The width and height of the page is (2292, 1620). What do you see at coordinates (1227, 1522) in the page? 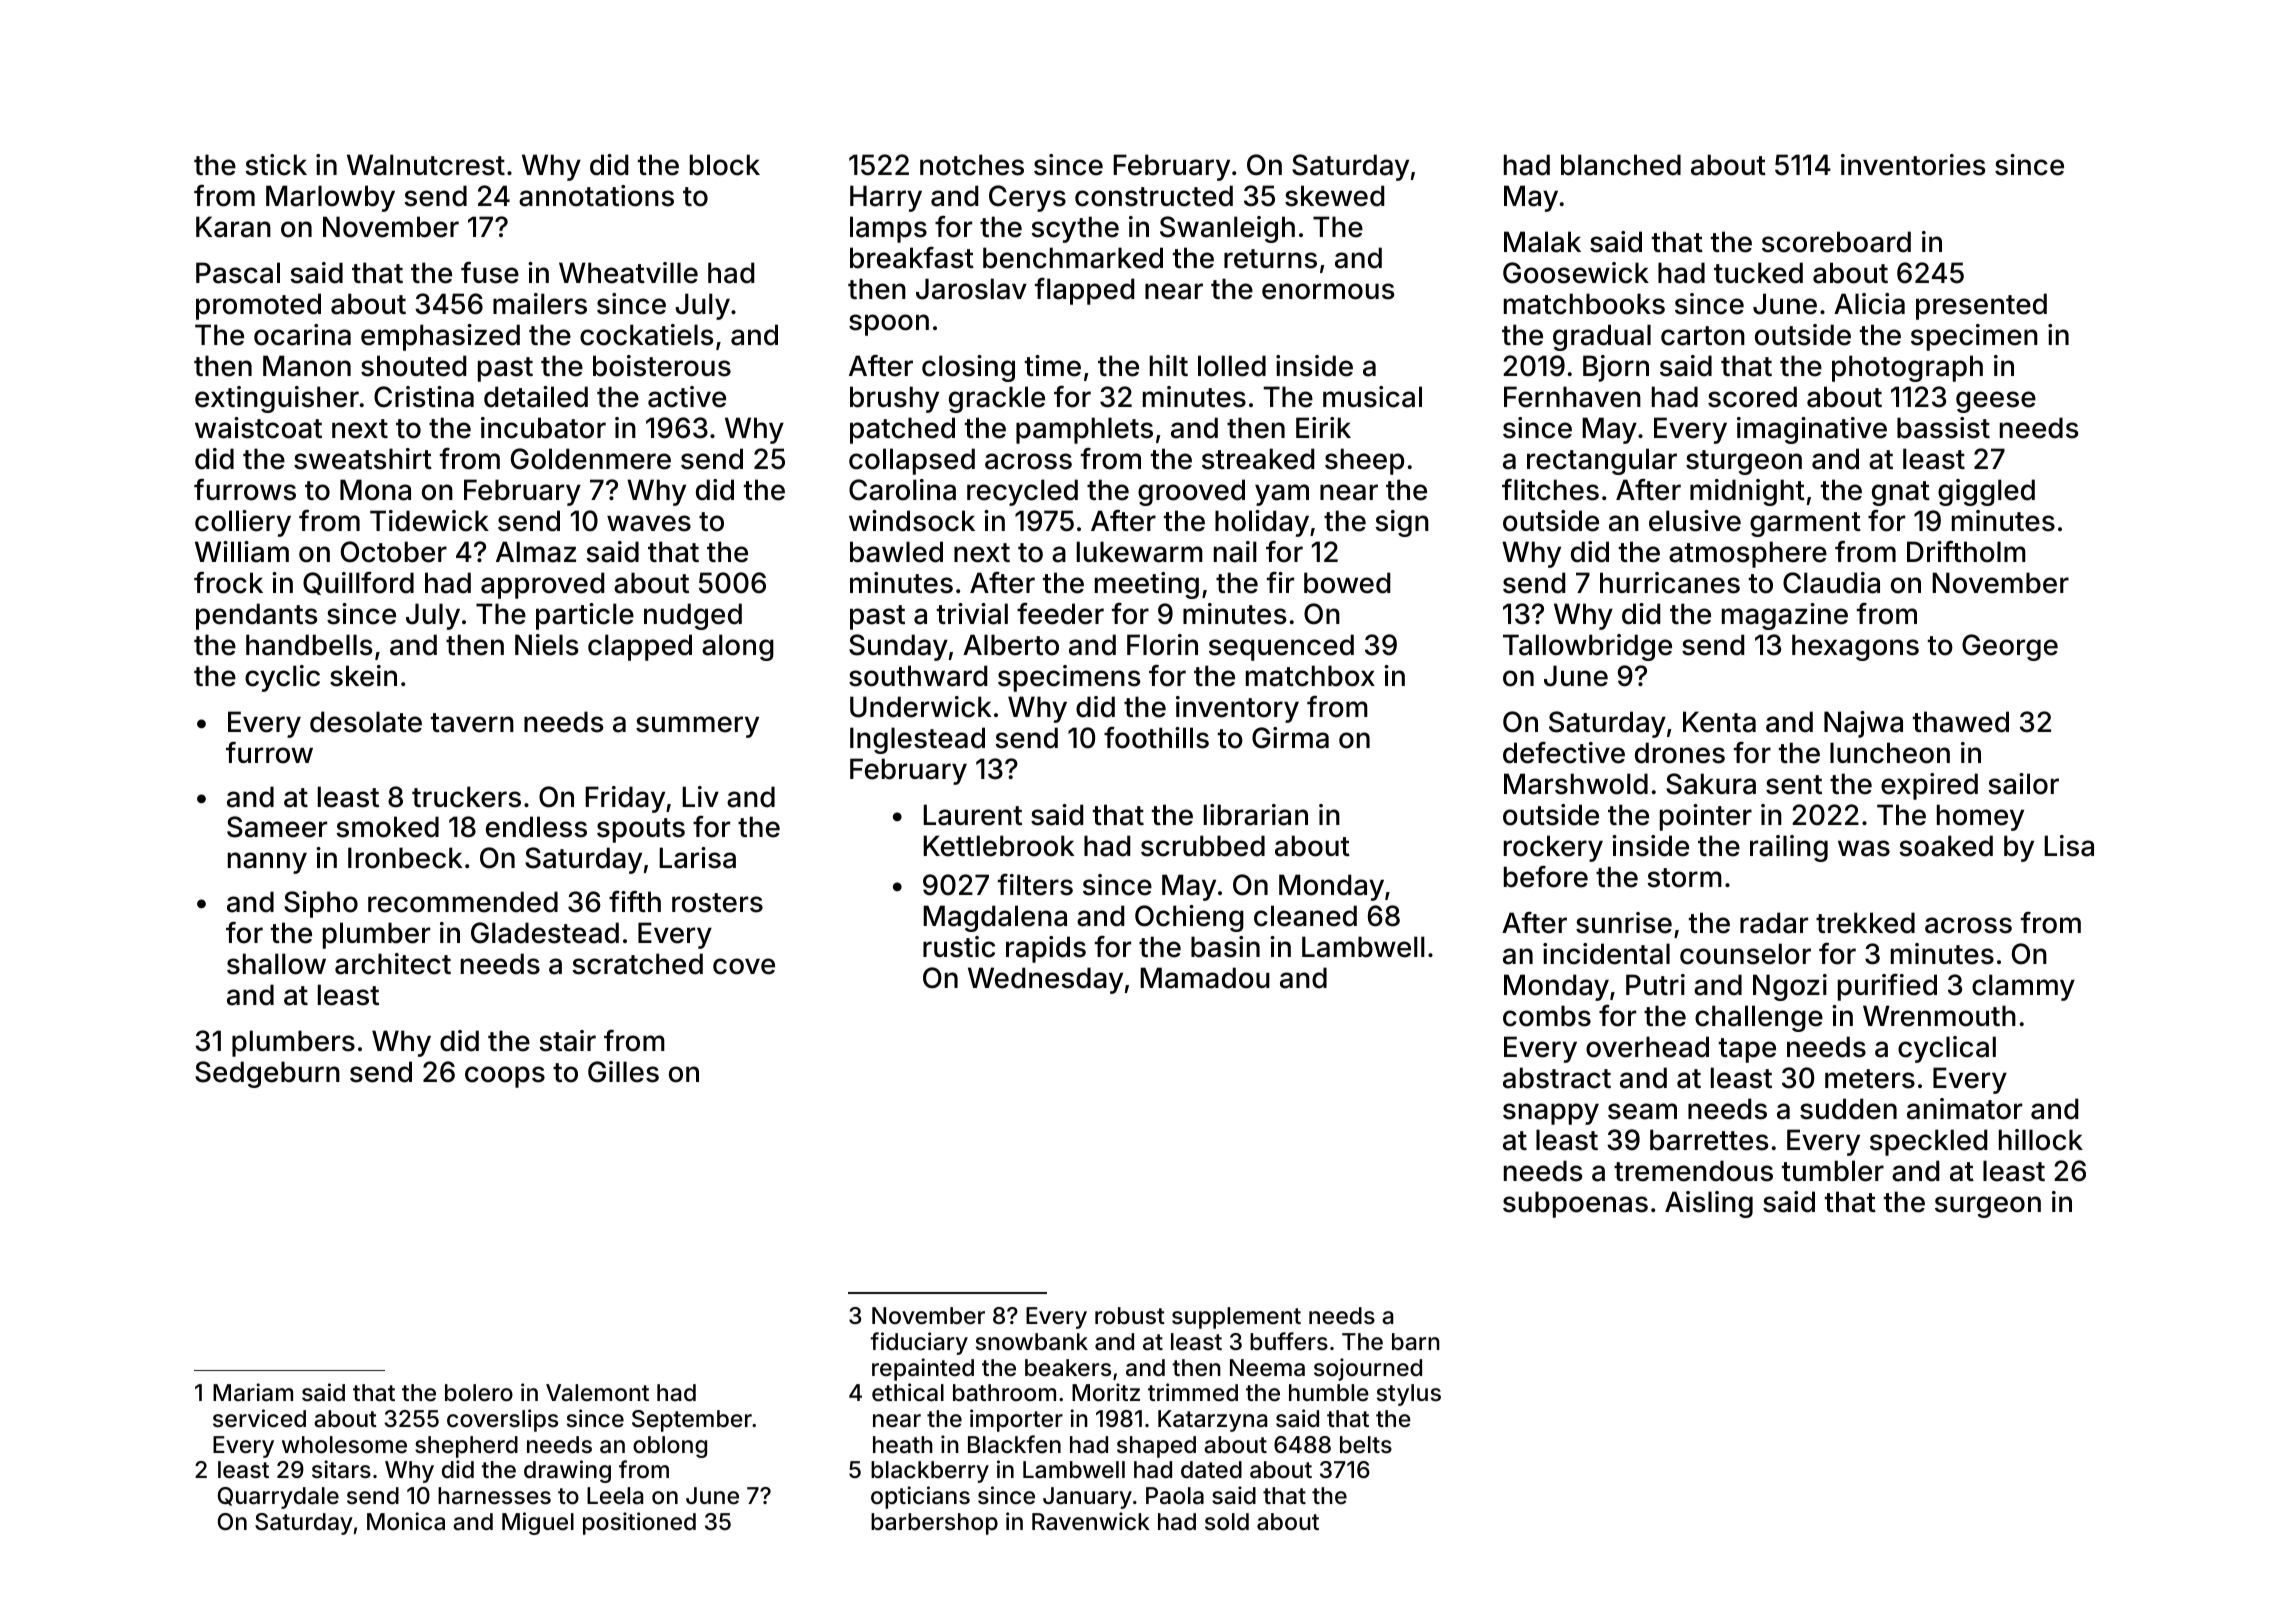
I see `sold` at bounding box center [1227, 1522].
